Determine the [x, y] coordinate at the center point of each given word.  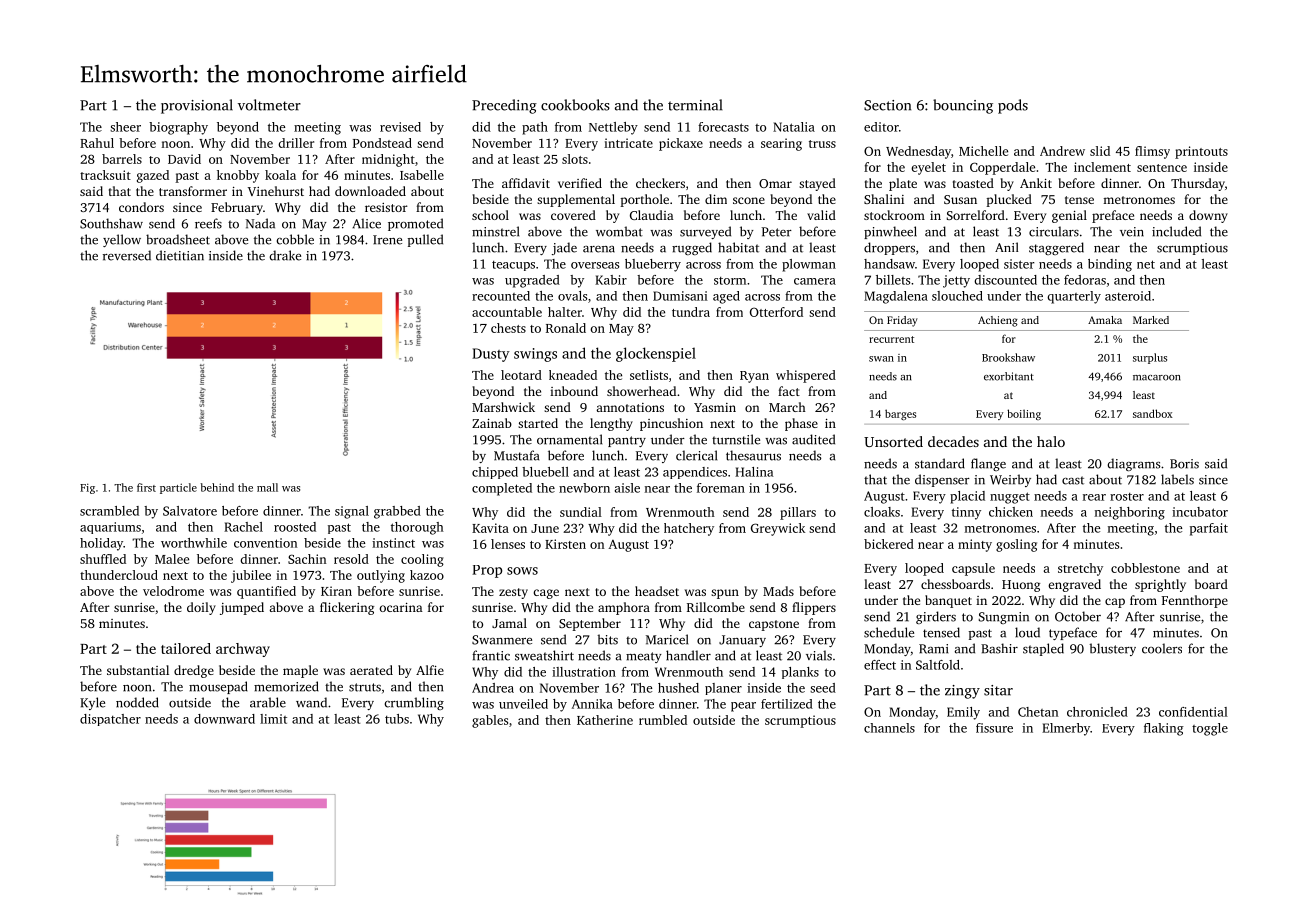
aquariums [110, 528]
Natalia [794, 127]
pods [1013, 106]
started [538, 423]
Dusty [491, 355]
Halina [754, 472]
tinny [966, 513]
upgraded [532, 281]
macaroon [1157, 378]
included [1176, 231]
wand [311, 702]
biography [178, 128]
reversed [127, 255]
